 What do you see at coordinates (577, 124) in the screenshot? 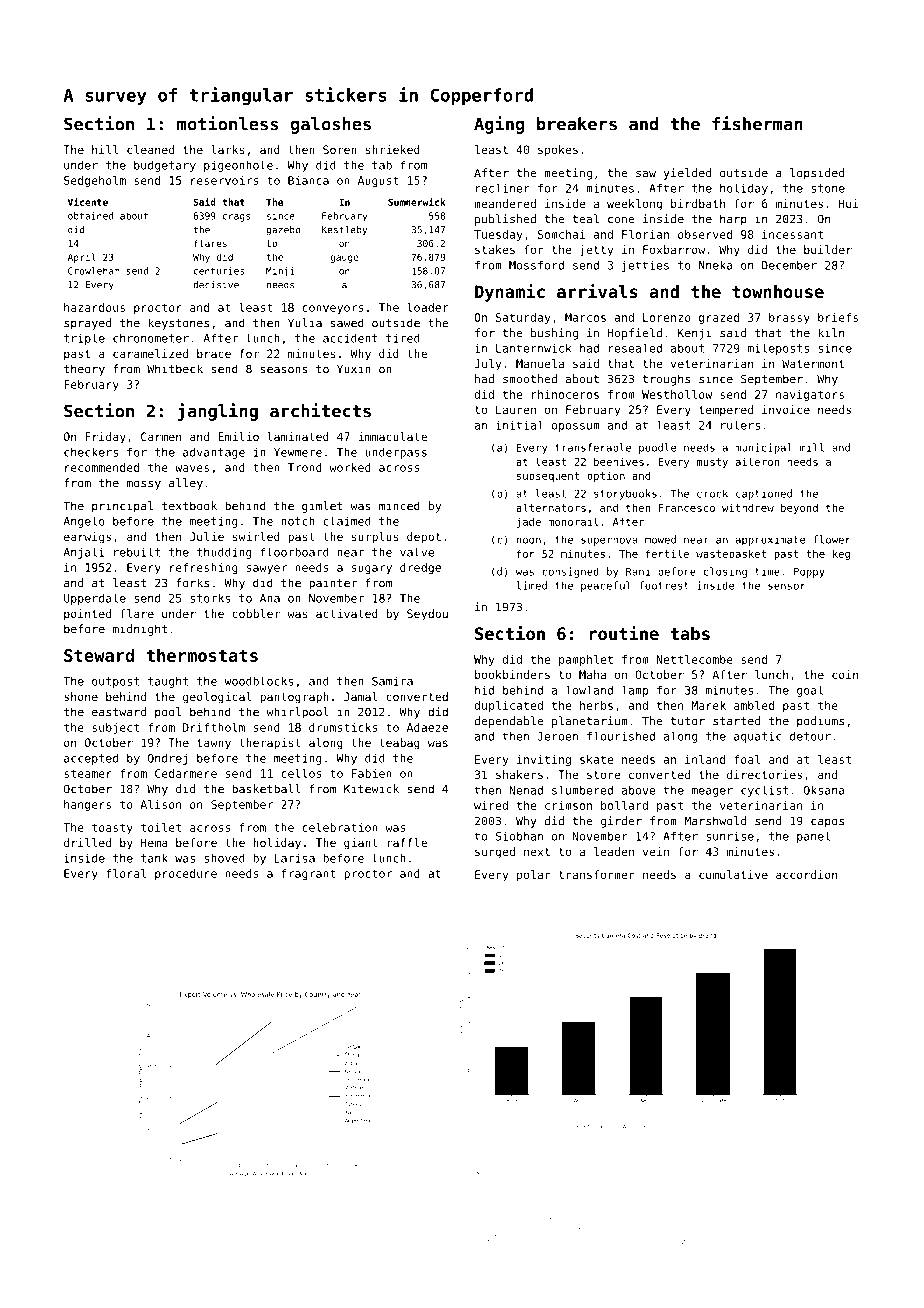
I see `breakers` at bounding box center [577, 124].
